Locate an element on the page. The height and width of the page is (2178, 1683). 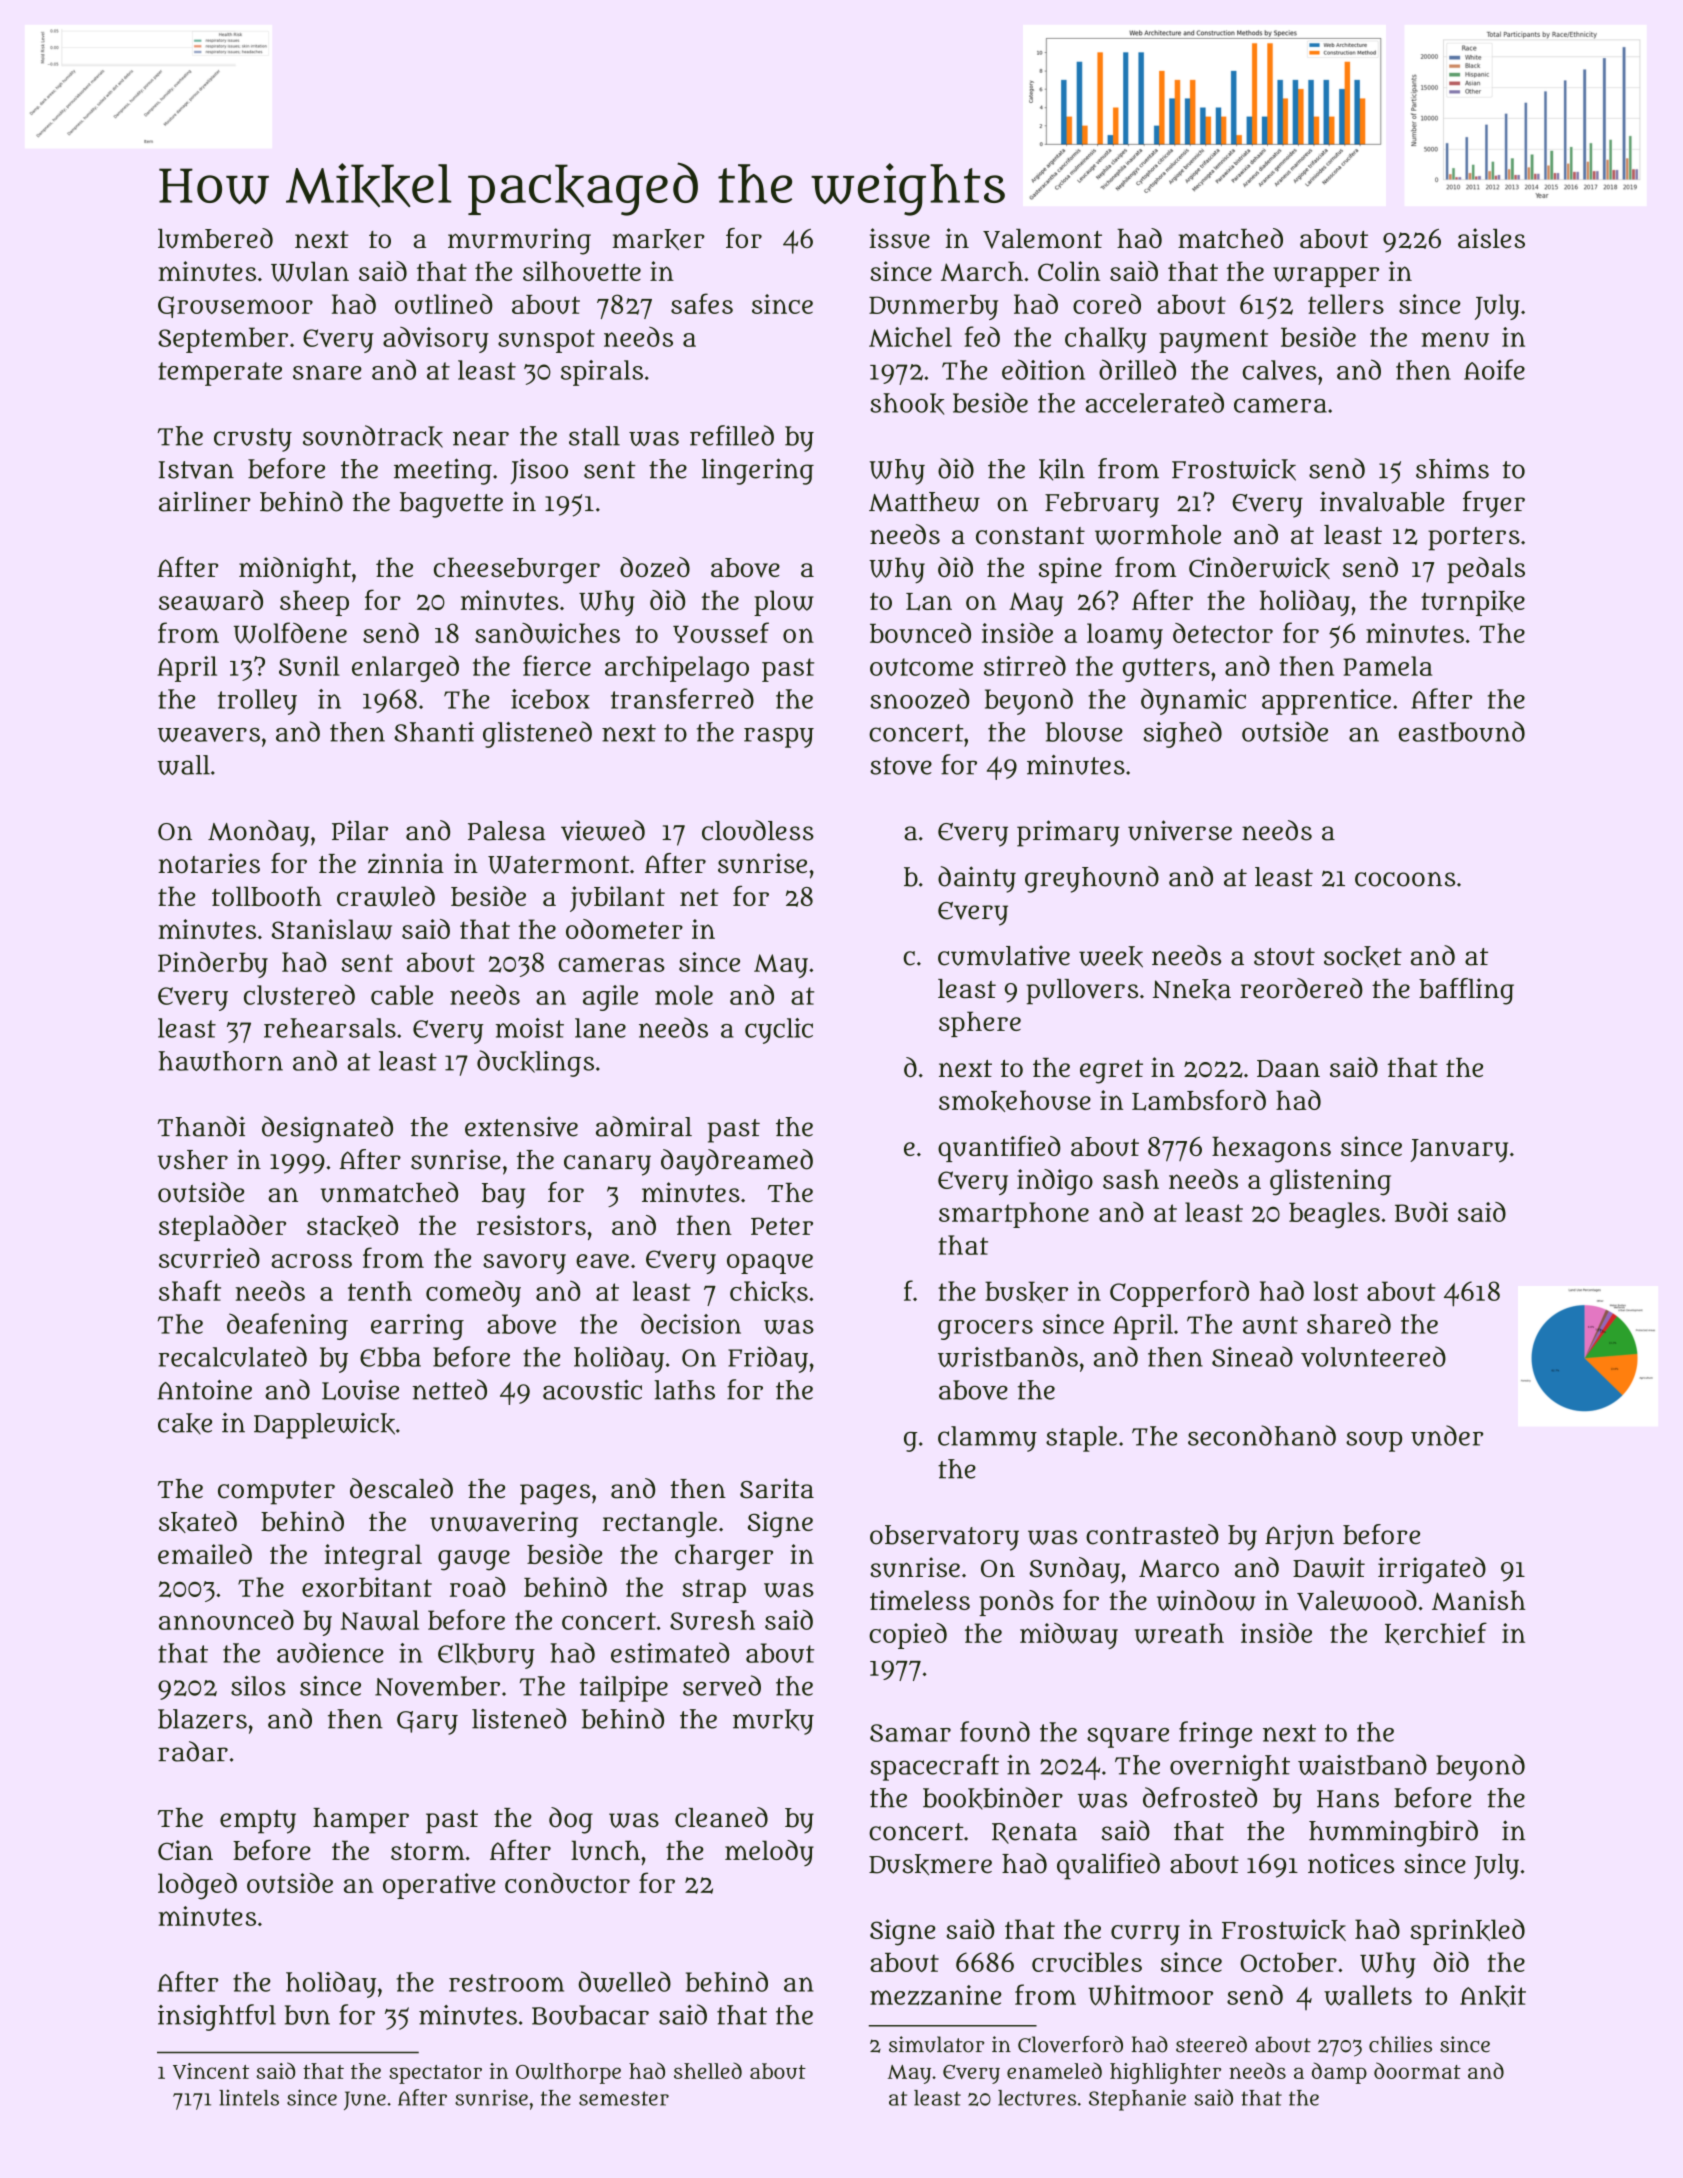
conductor is located at coordinates (567, 1883).
